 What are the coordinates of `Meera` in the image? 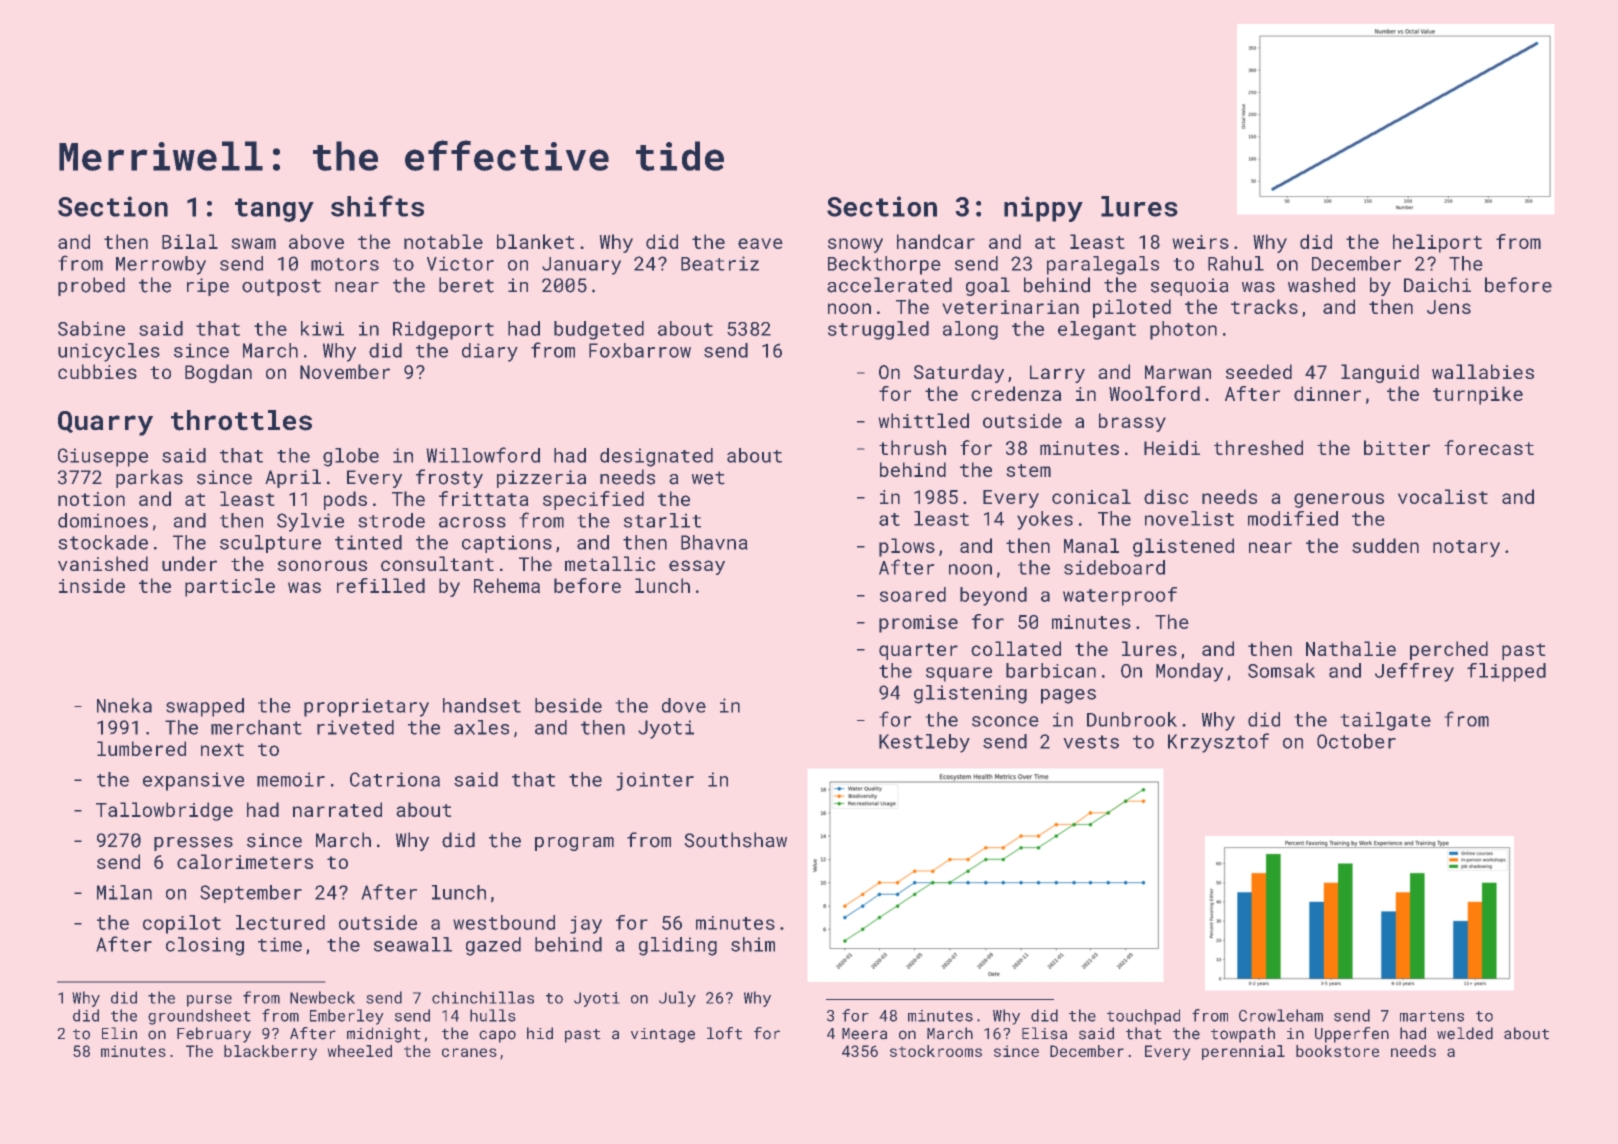 It's located at (864, 1034).
